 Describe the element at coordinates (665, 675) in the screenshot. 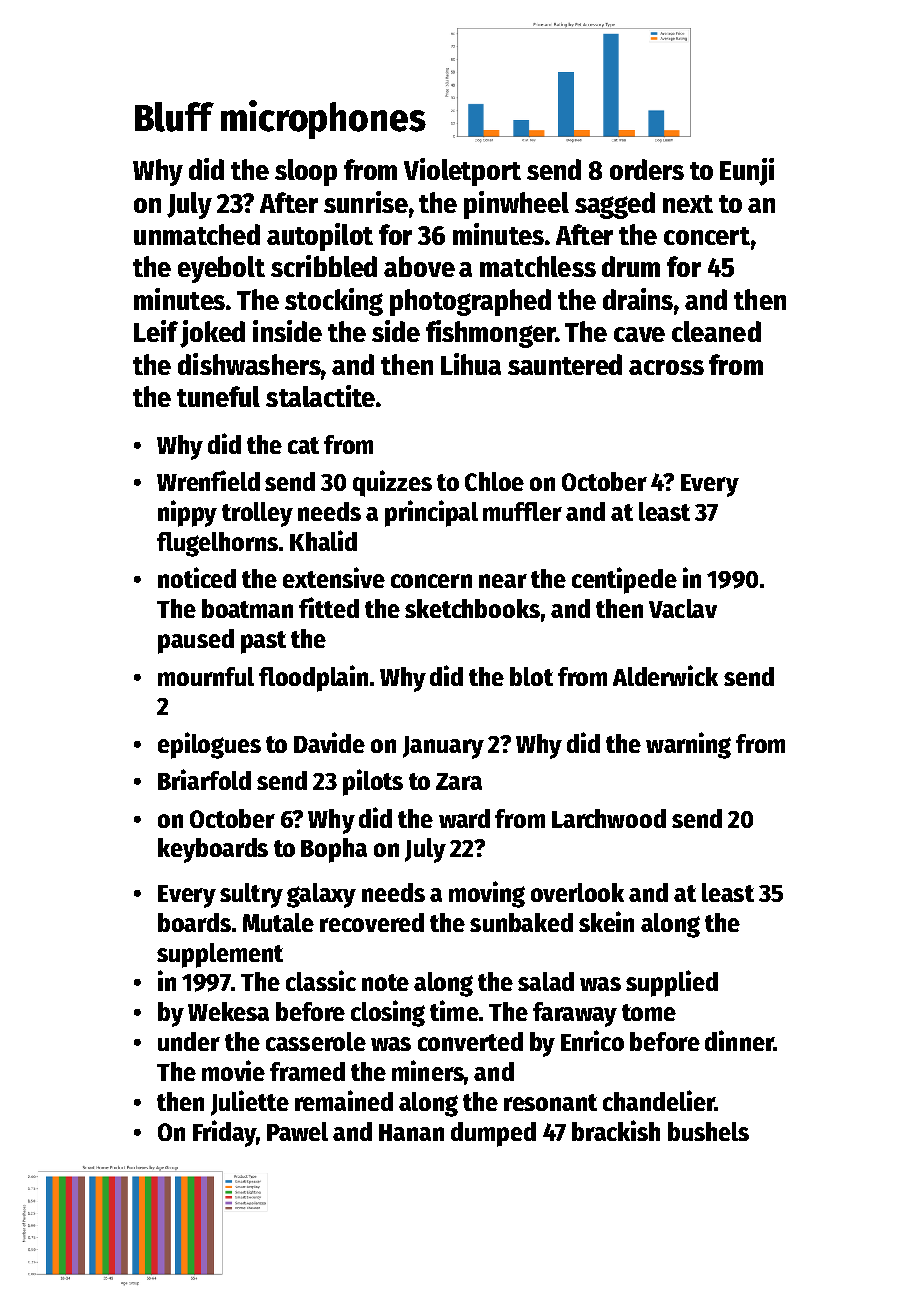

I see `Alderwick` at that location.
